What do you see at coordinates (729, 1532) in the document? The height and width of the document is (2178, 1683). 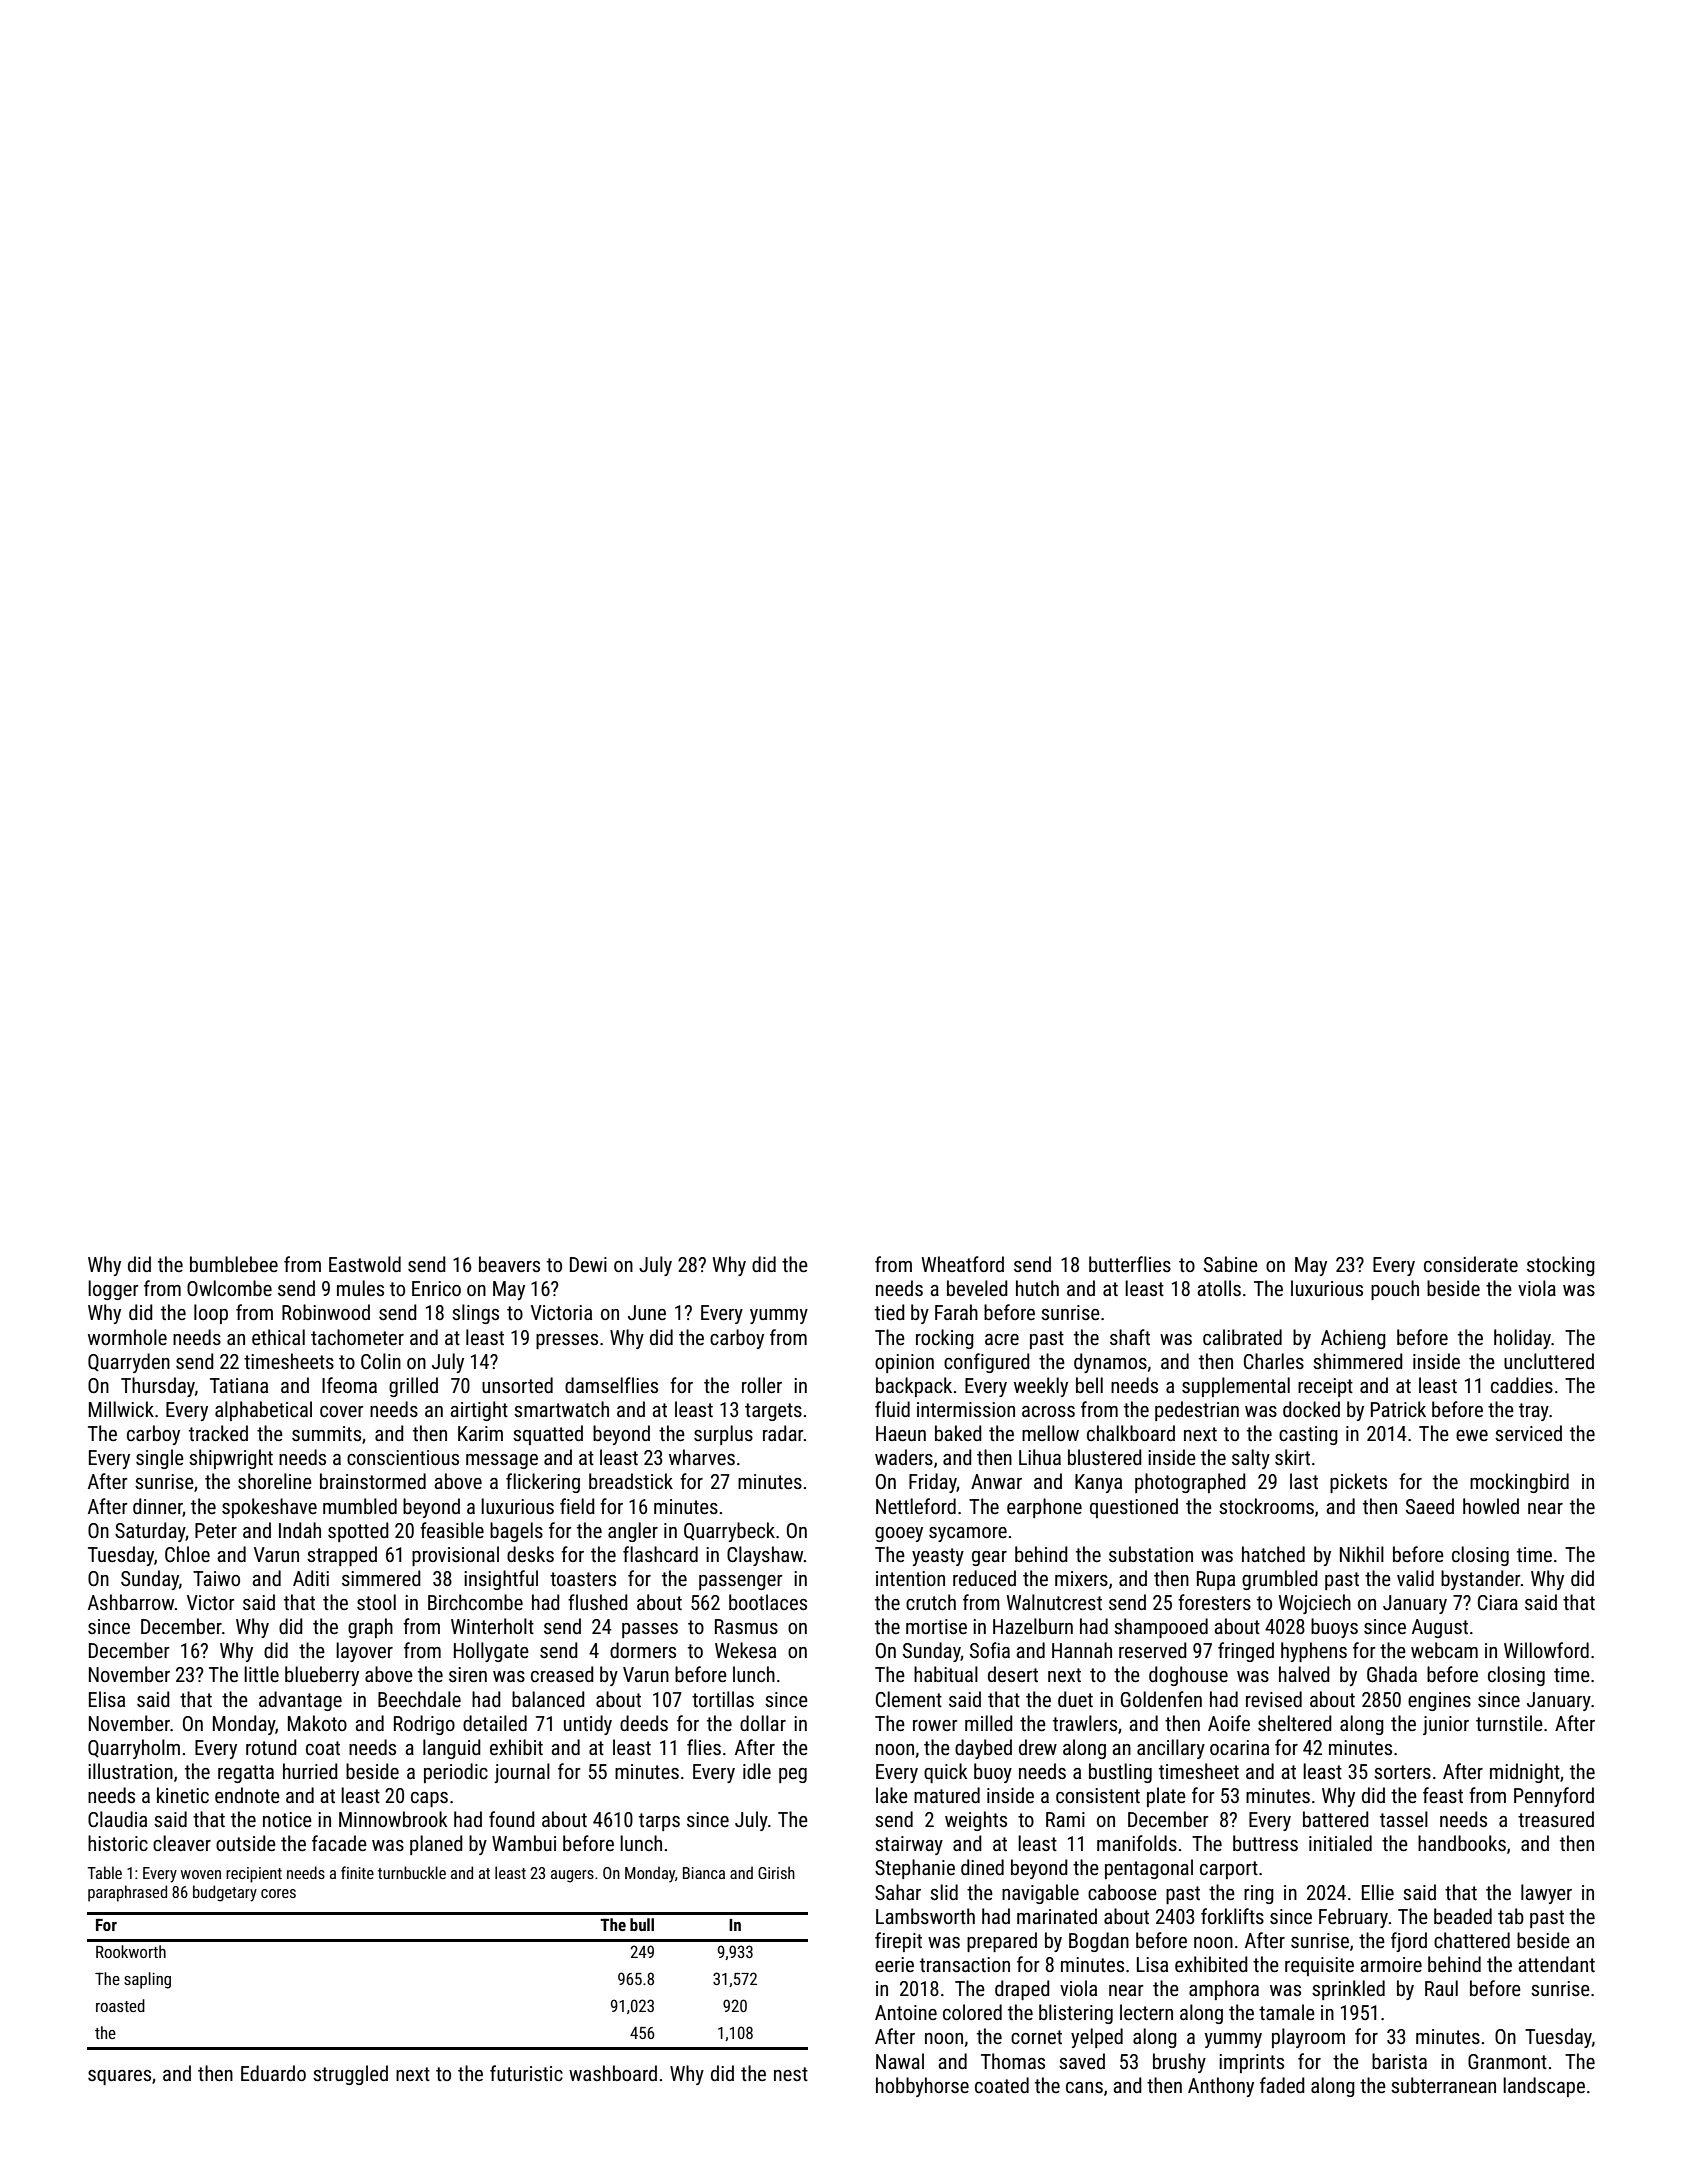 I see `Quarrybeck` at bounding box center [729, 1532].
